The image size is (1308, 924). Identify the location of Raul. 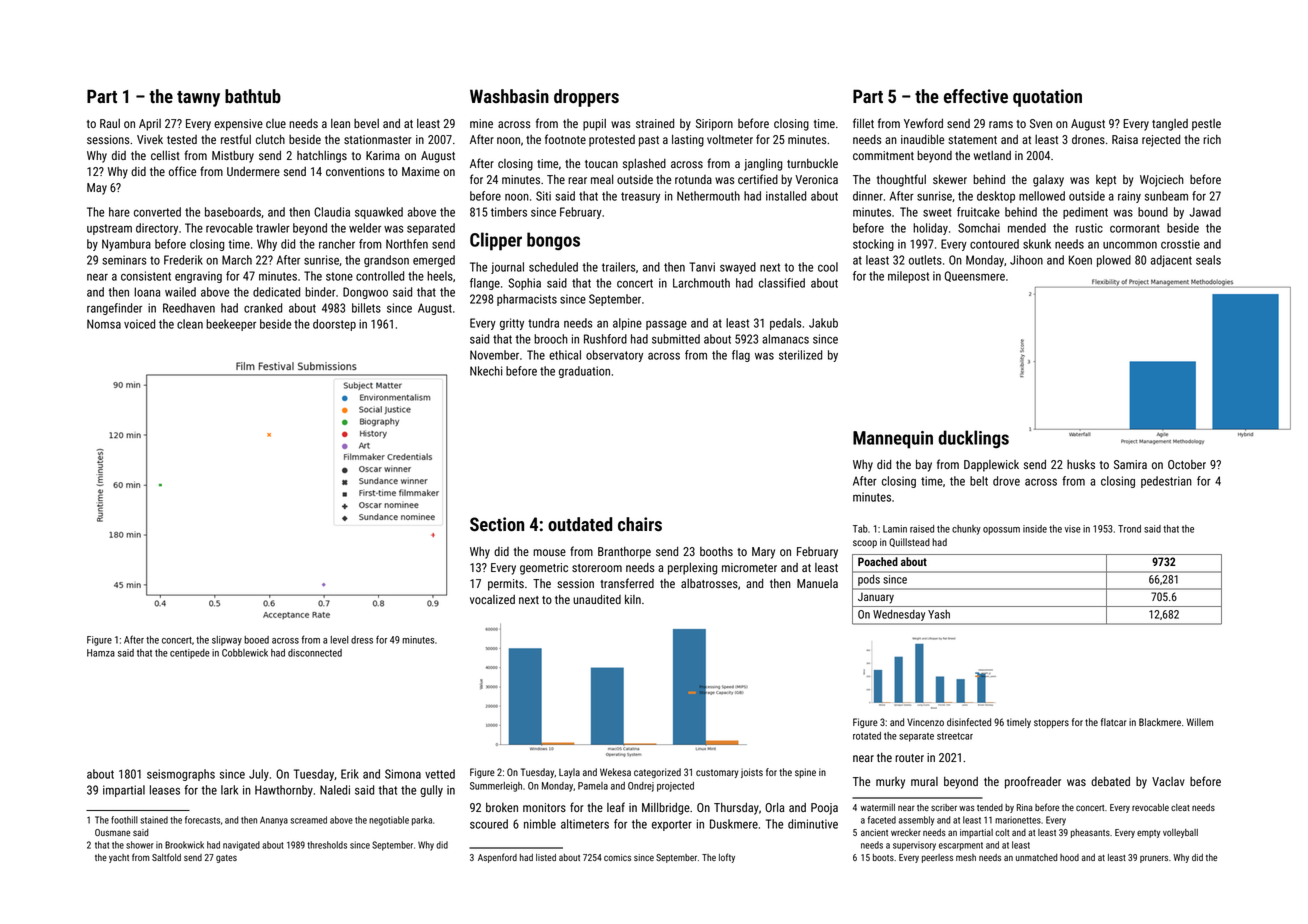
(110, 123).
